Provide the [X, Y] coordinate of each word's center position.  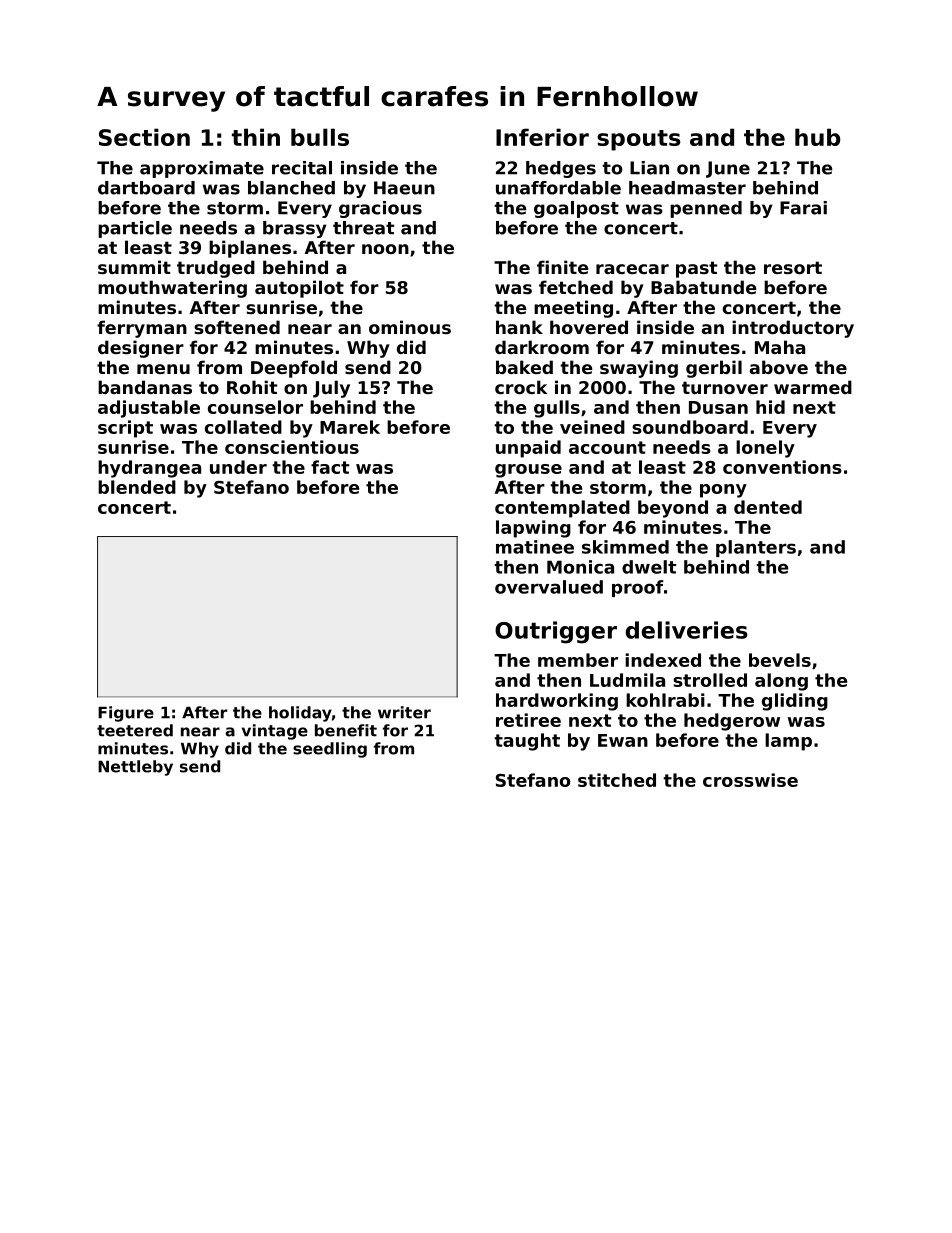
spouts [638, 140]
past [696, 269]
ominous [410, 327]
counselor [255, 407]
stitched [617, 780]
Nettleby [135, 768]
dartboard [146, 188]
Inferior [542, 137]
